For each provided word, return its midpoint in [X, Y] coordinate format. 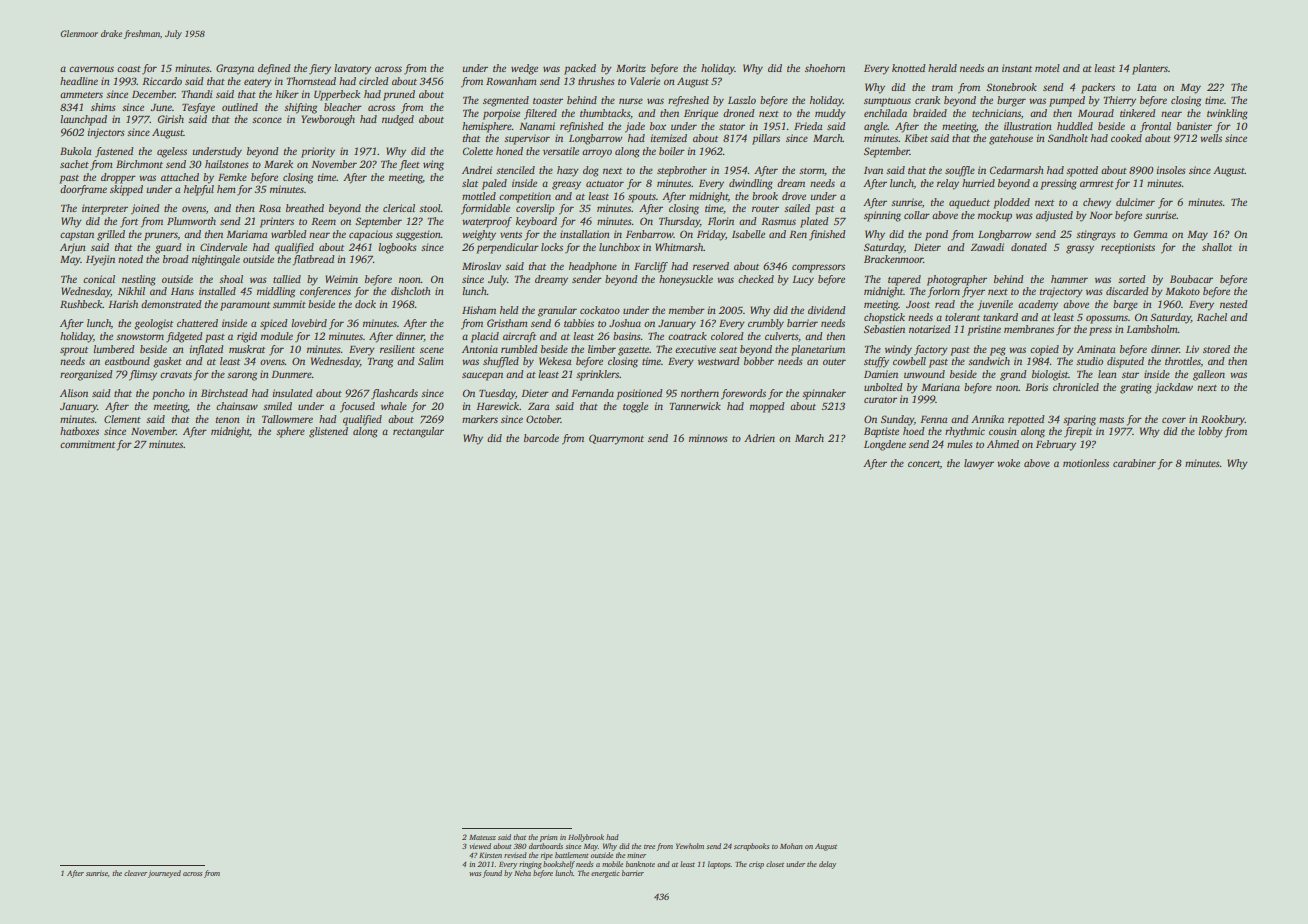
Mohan [791, 846]
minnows [708, 438]
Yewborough [328, 120]
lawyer [979, 464]
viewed [480, 846]
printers [277, 222]
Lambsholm [1152, 329]
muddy [830, 114]
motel [1047, 68]
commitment [87, 444]
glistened [328, 432]
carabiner [1134, 463]
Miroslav [481, 266]
